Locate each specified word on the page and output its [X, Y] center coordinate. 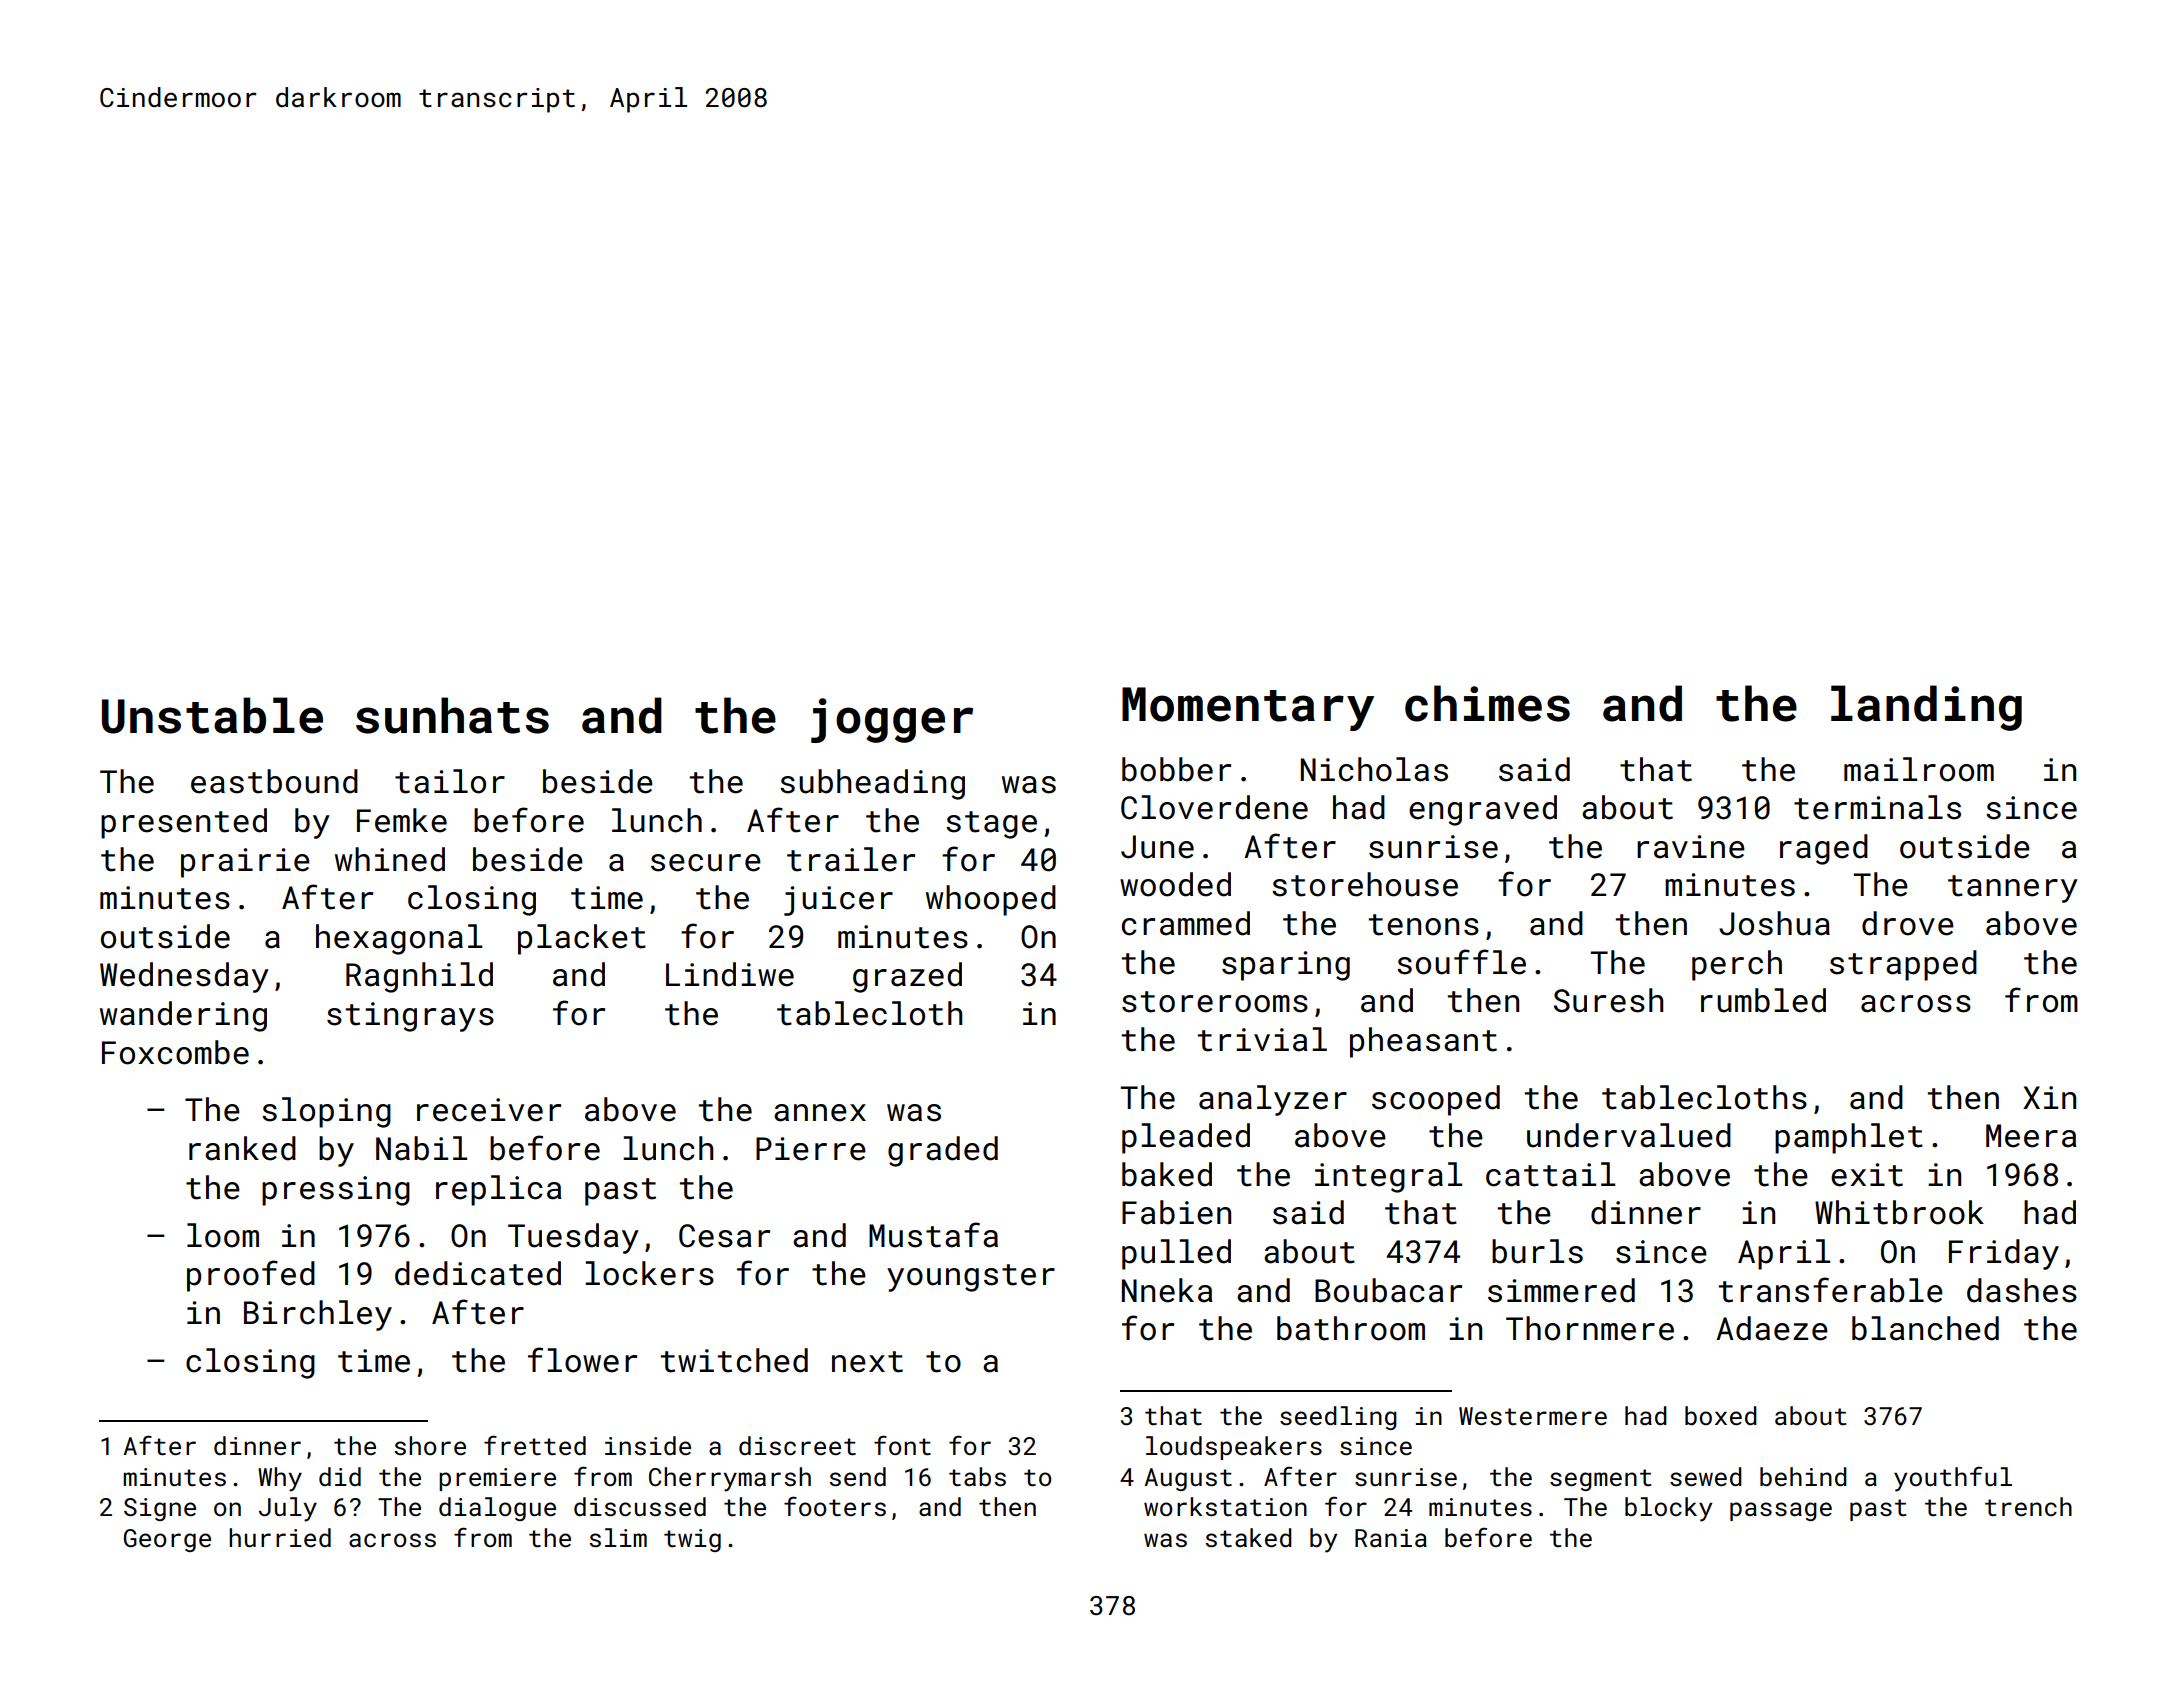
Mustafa [933, 1235]
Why [280, 1479]
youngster [971, 1278]
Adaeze [1772, 1328]
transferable [1831, 1290]
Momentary [1248, 709]
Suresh [1608, 1000]
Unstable [212, 715]
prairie [245, 863]
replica [499, 1190]
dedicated [478, 1273]
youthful [1953, 1479]
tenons [1424, 925]
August [1188, 1479]
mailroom [1919, 769]
